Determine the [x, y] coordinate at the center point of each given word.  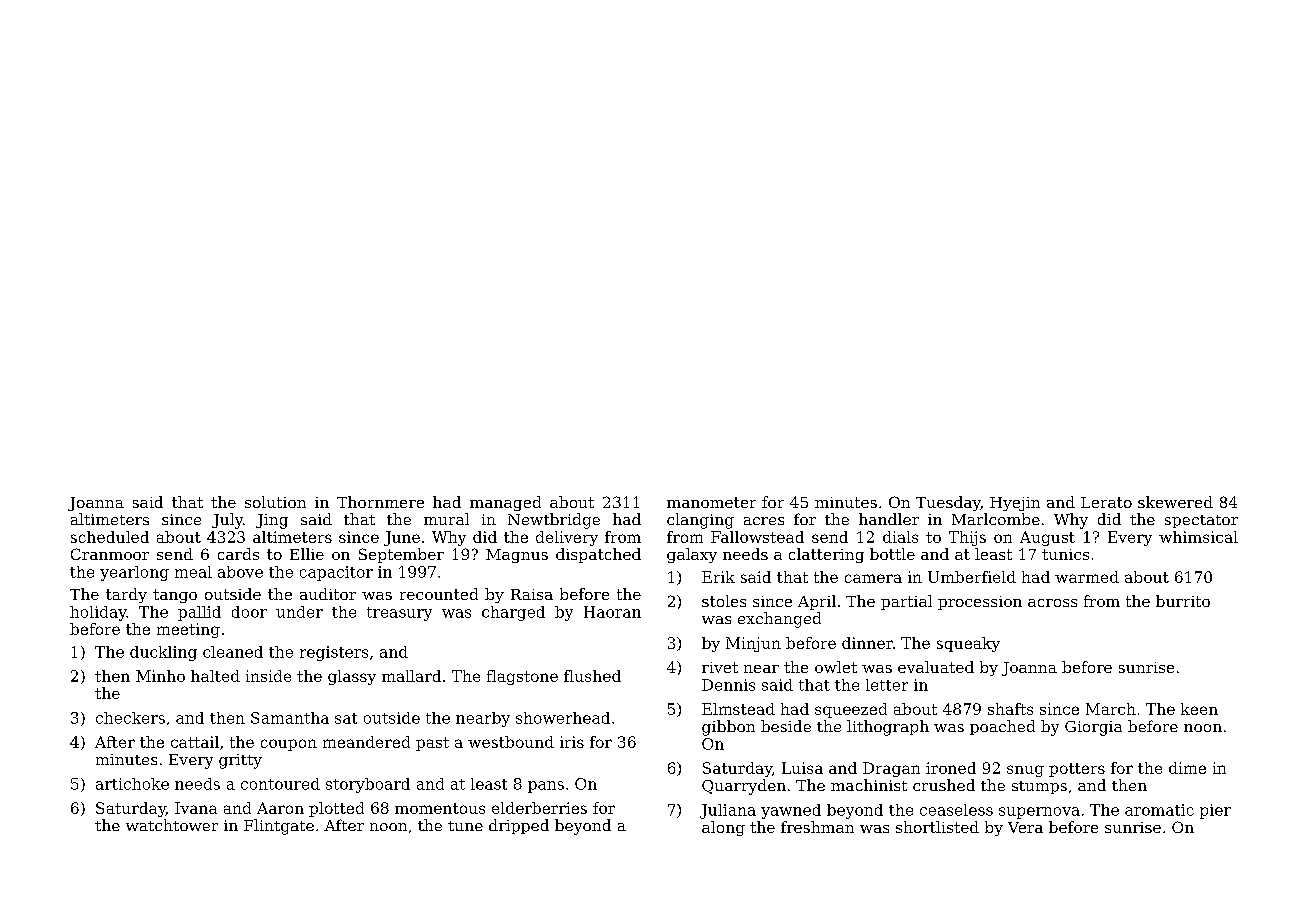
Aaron [280, 808]
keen [1199, 709]
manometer [711, 502]
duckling [163, 653]
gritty [240, 761]
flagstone [522, 677]
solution [275, 502]
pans [546, 787]
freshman [817, 827]
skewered [1175, 502]
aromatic [1159, 810]
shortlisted [937, 827]
